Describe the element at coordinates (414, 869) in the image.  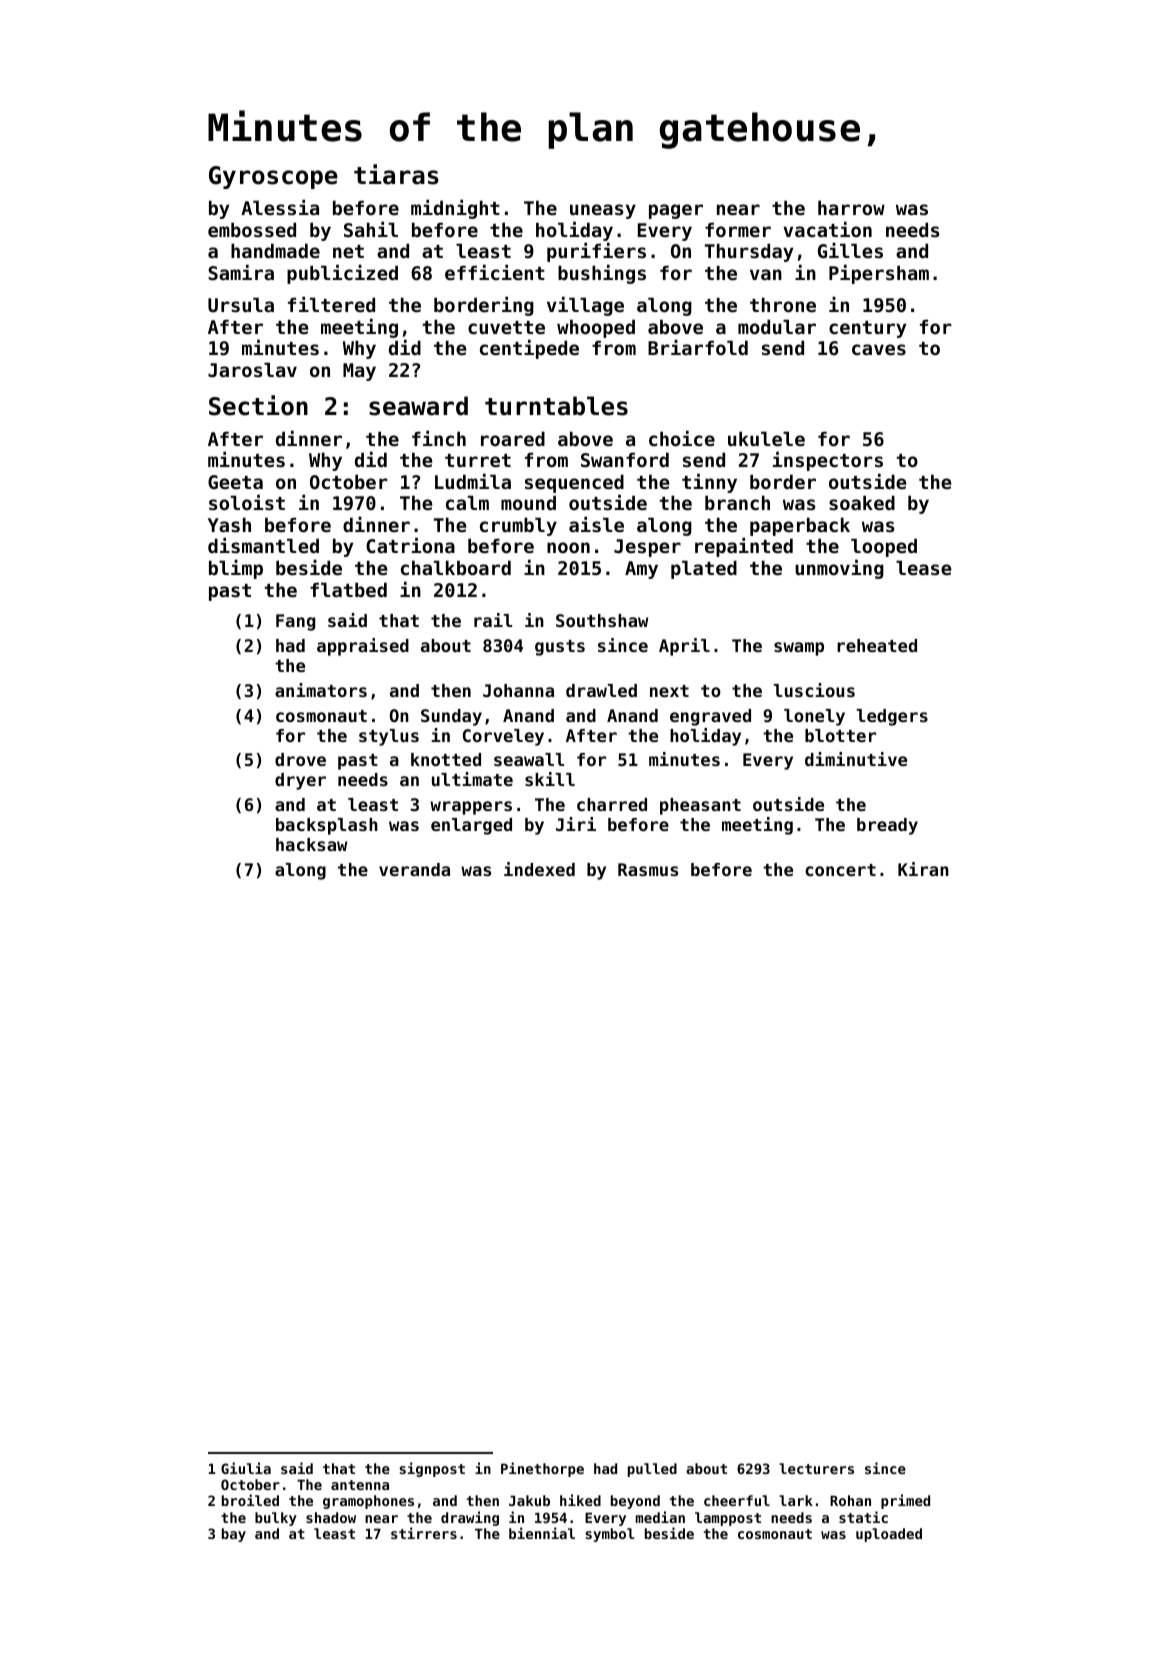
I see `veranda` at that location.
